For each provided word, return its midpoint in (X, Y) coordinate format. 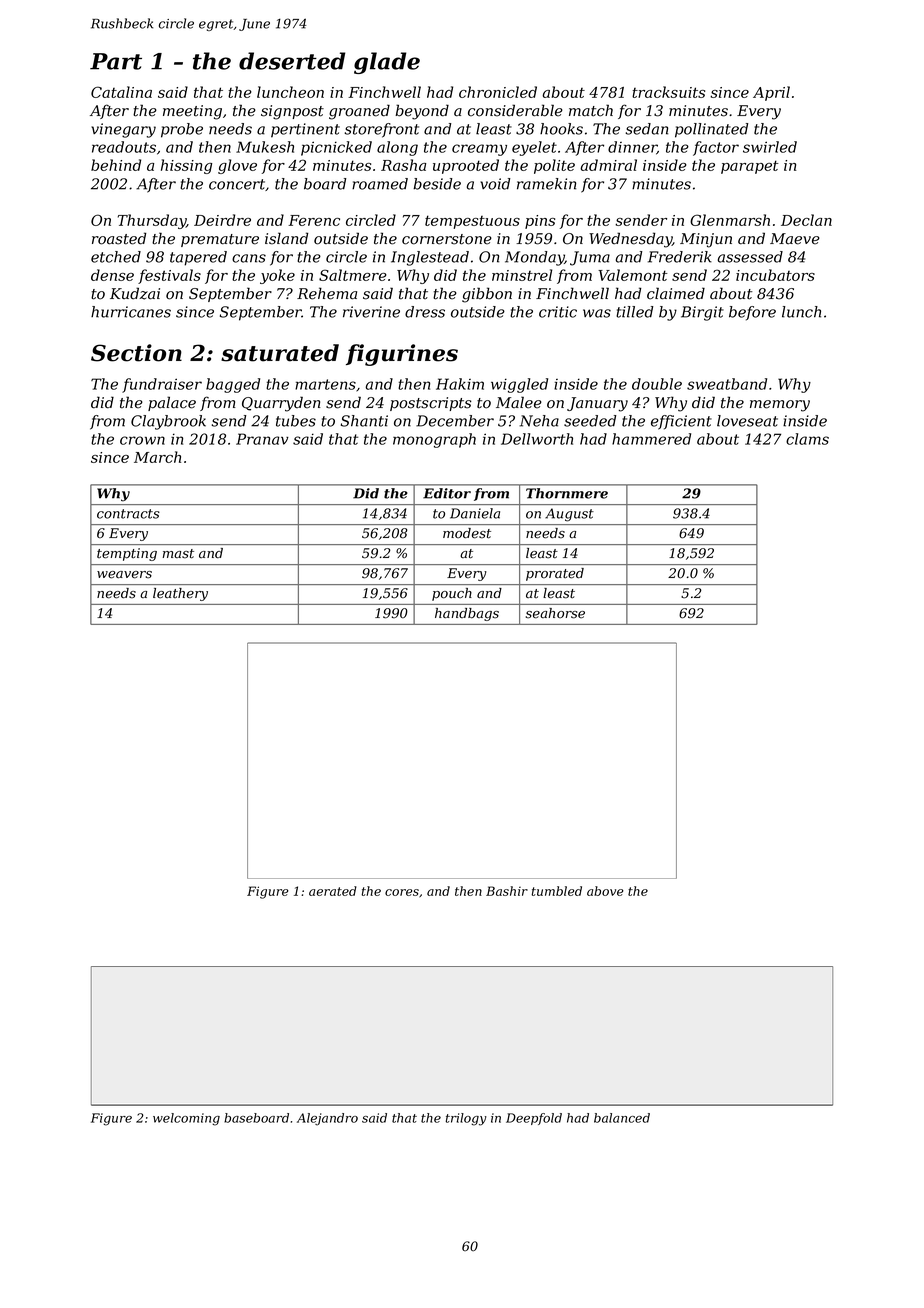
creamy (479, 150)
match (591, 110)
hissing (186, 166)
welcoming (186, 1119)
